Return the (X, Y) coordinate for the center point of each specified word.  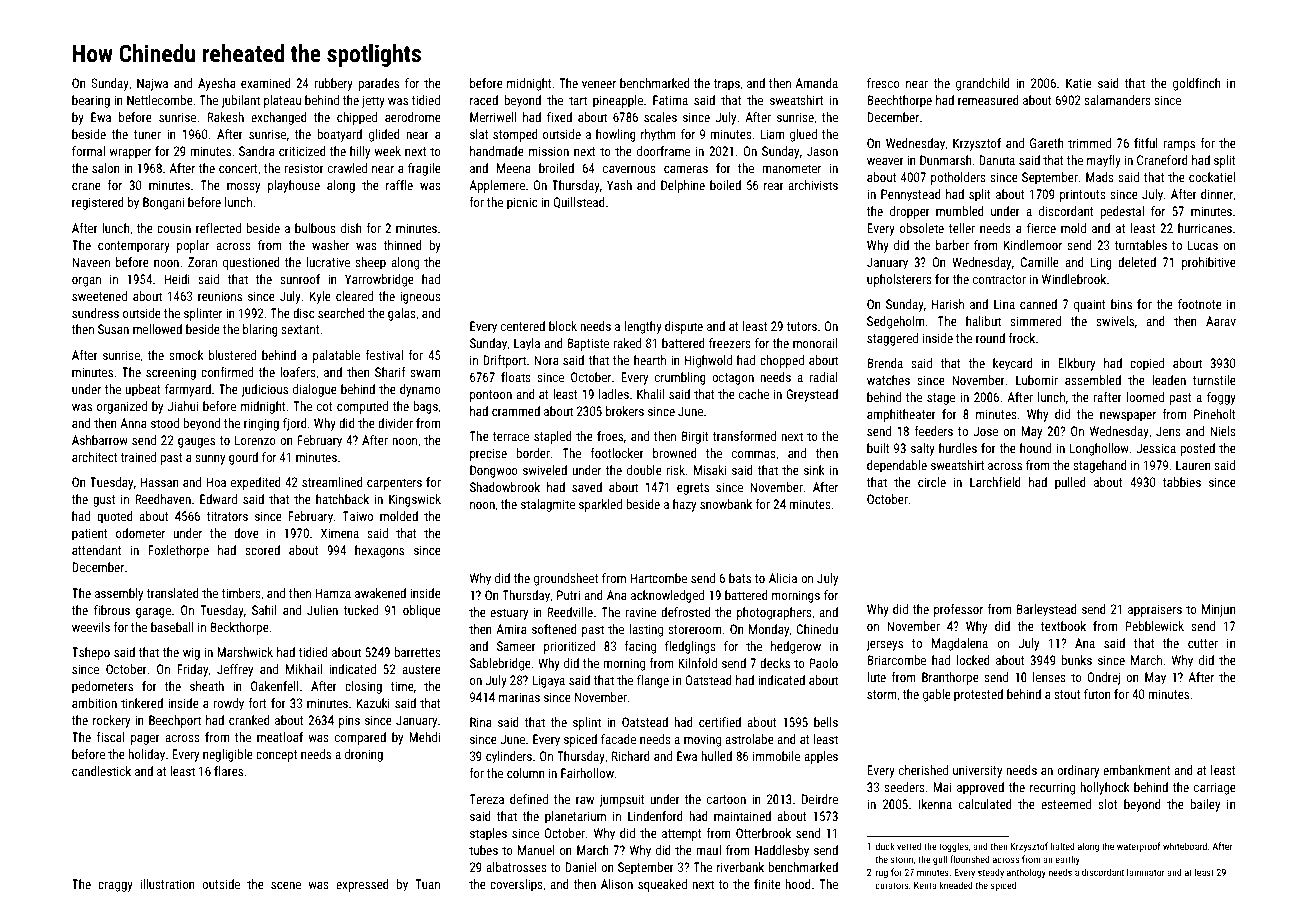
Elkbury (1076, 364)
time (402, 686)
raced (484, 100)
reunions (220, 296)
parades (379, 84)
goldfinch (1197, 84)
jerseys (884, 644)
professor (958, 610)
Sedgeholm (895, 322)
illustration (167, 884)
